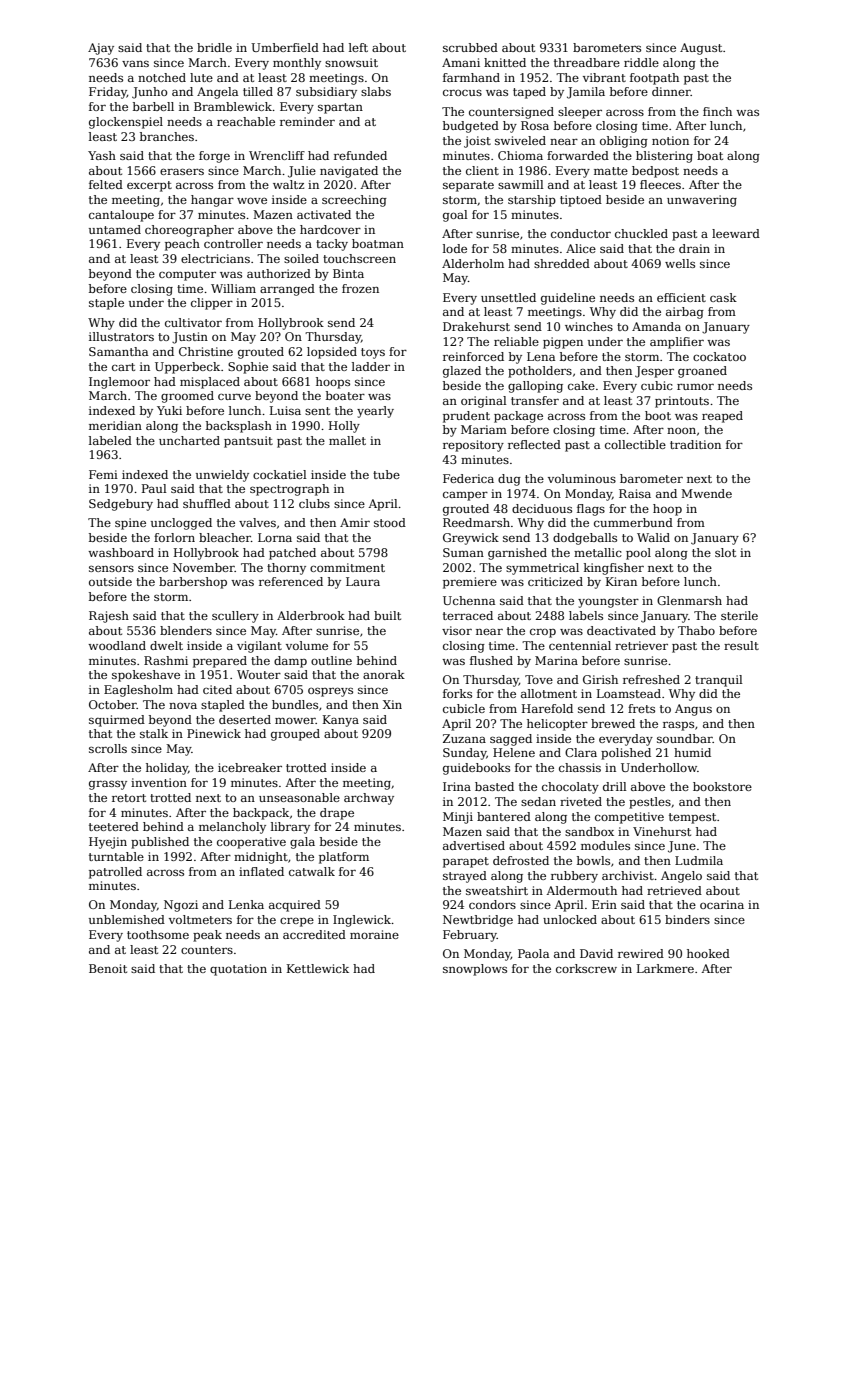 This screenshot has width=849, height=1400. Describe the element at coordinates (665, 968) in the screenshot. I see `Larkmere` at that location.
